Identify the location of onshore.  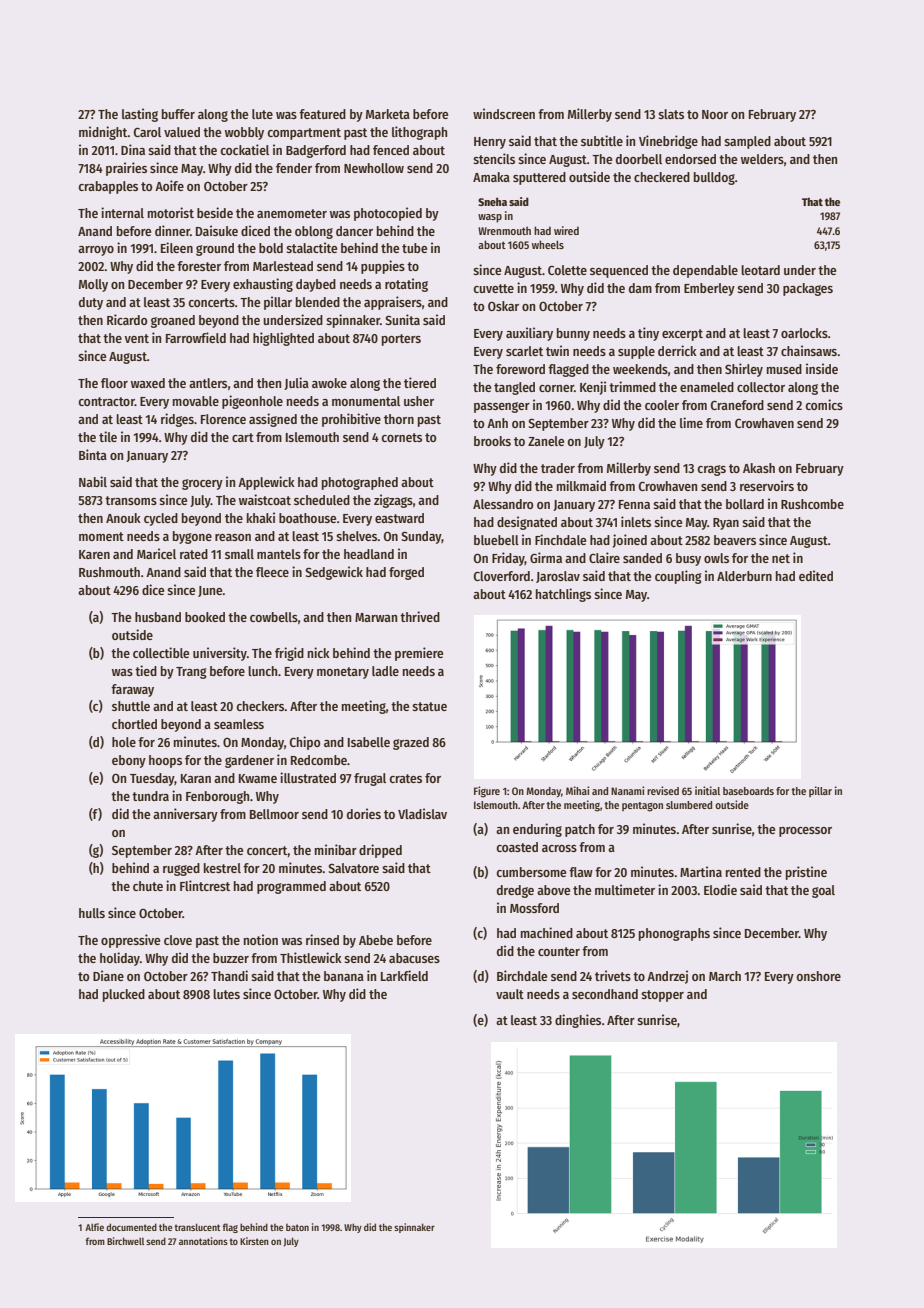
(818, 976).
